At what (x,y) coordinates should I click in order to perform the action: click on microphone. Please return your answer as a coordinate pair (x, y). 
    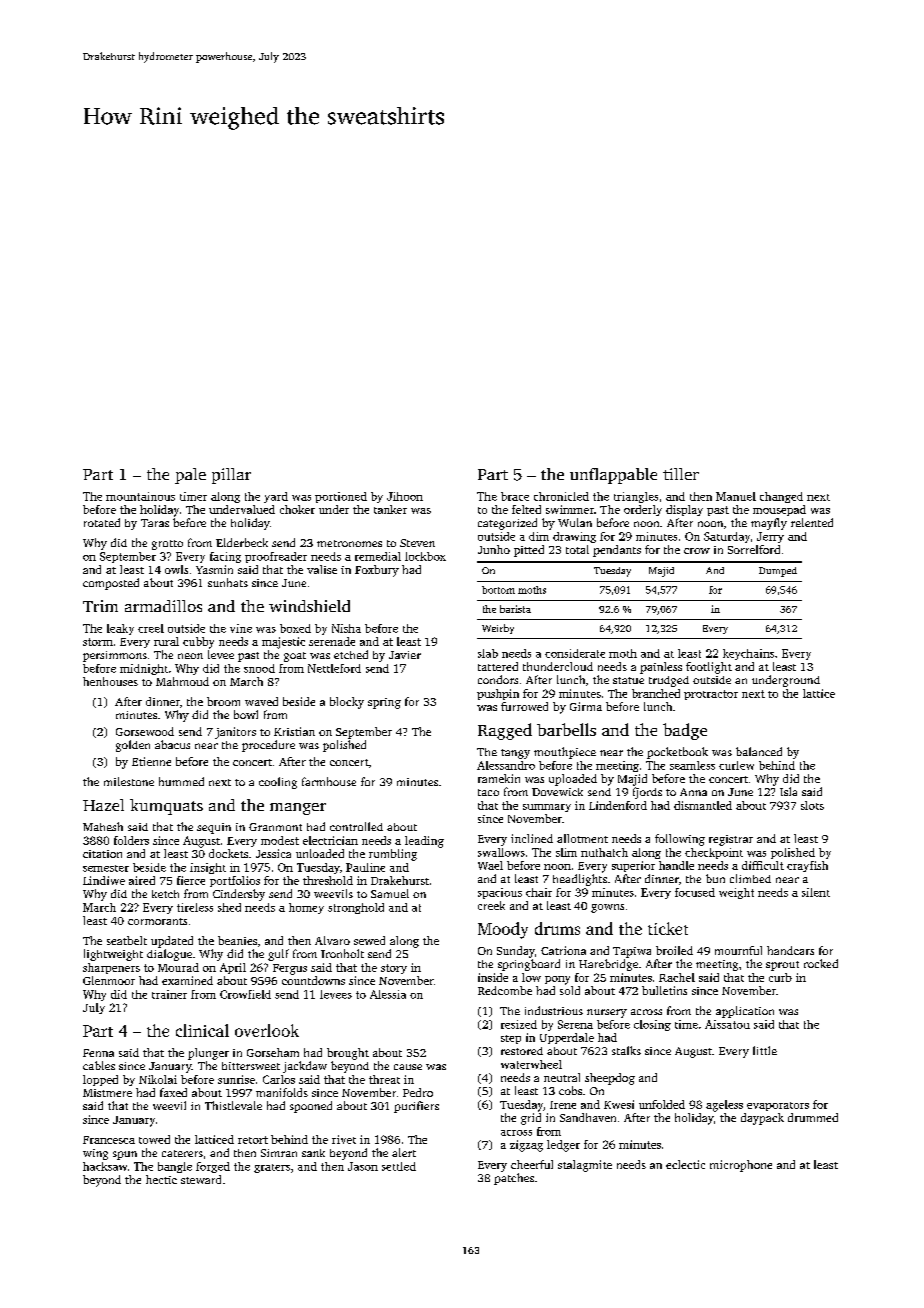
    Looking at the image, I should click on (741, 1166).
